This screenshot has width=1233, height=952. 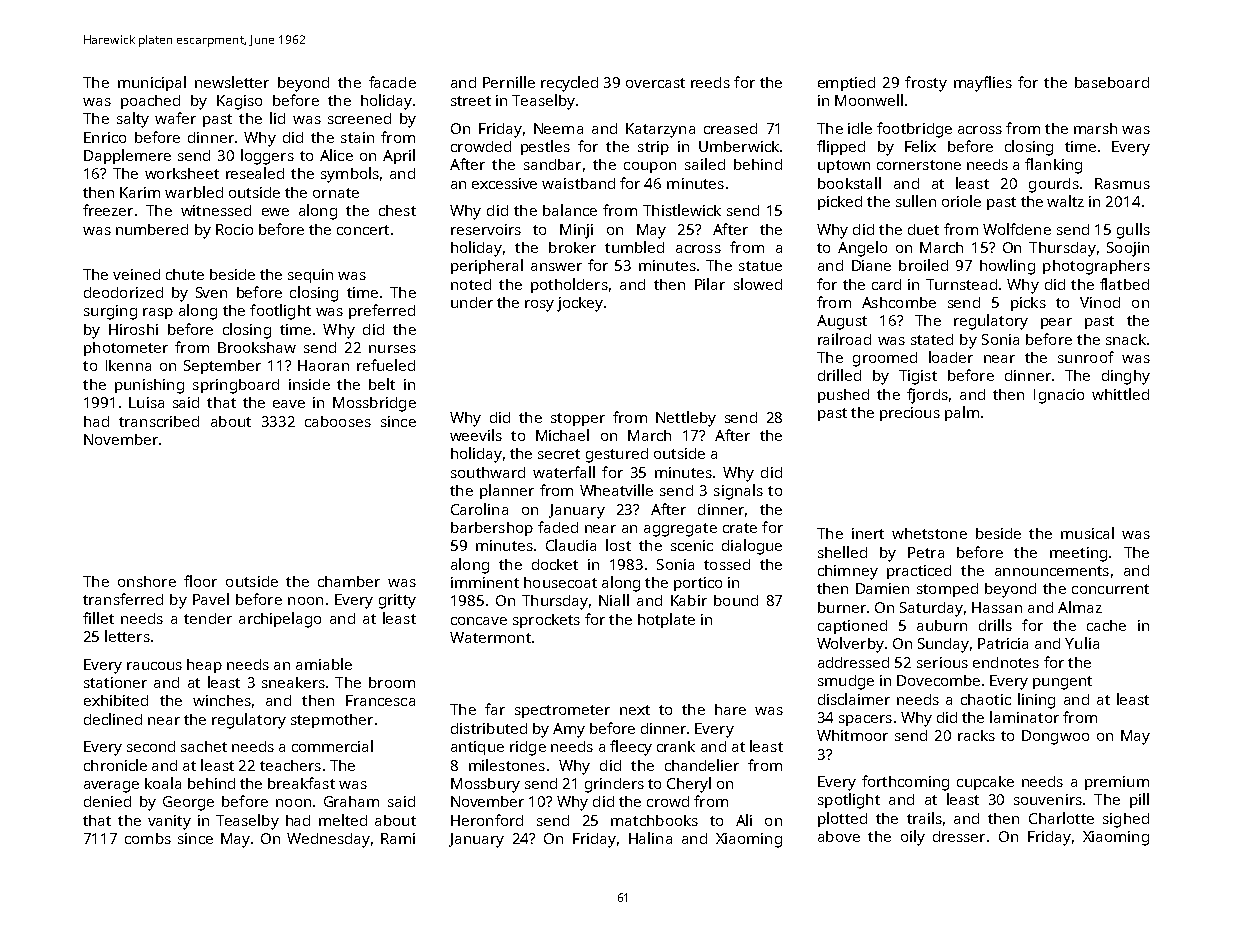 I want to click on stopper, so click(x=578, y=419).
